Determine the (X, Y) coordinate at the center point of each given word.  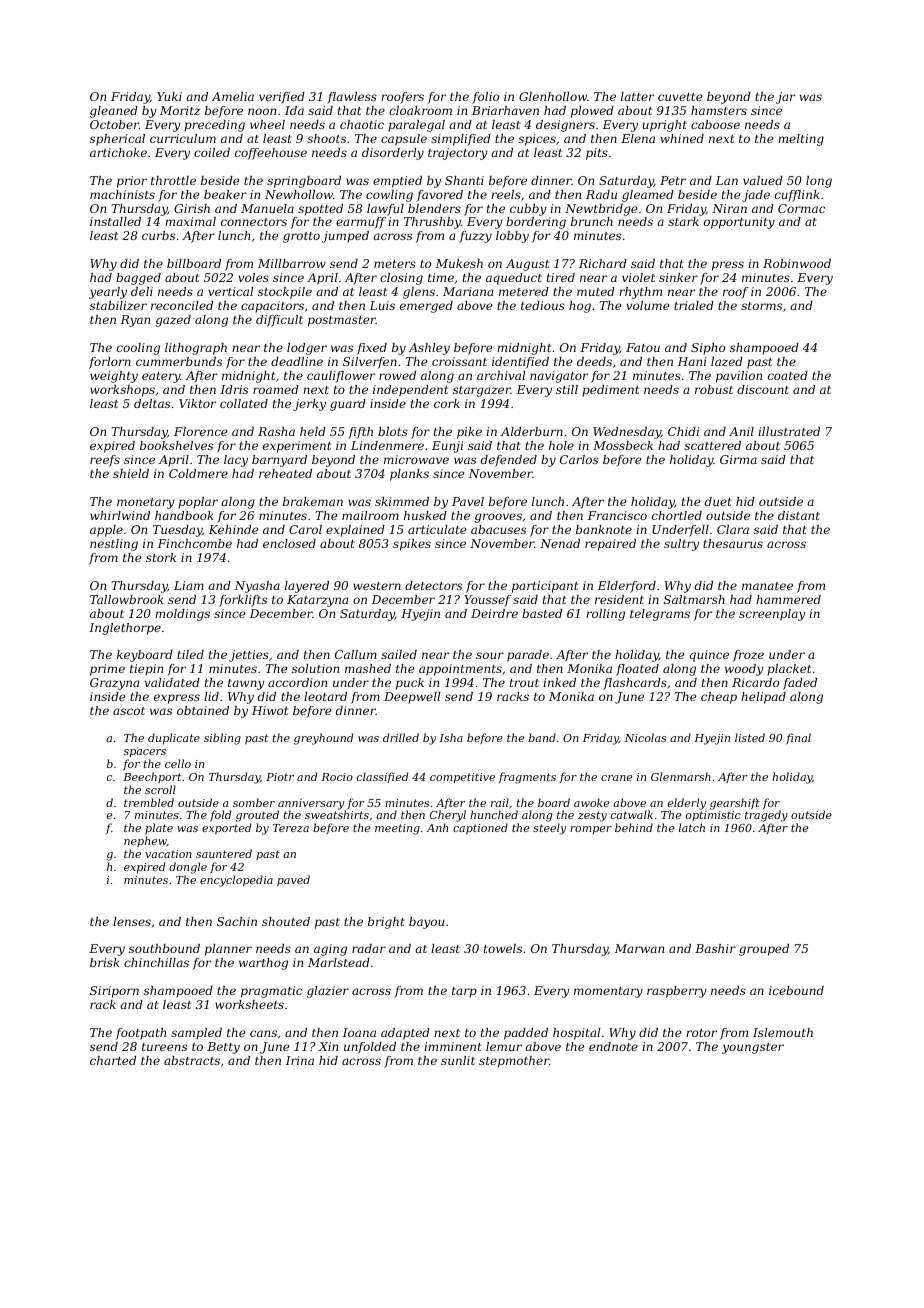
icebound (796, 990)
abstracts (192, 1060)
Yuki (169, 96)
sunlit (458, 1060)
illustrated (789, 431)
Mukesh (459, 263)
